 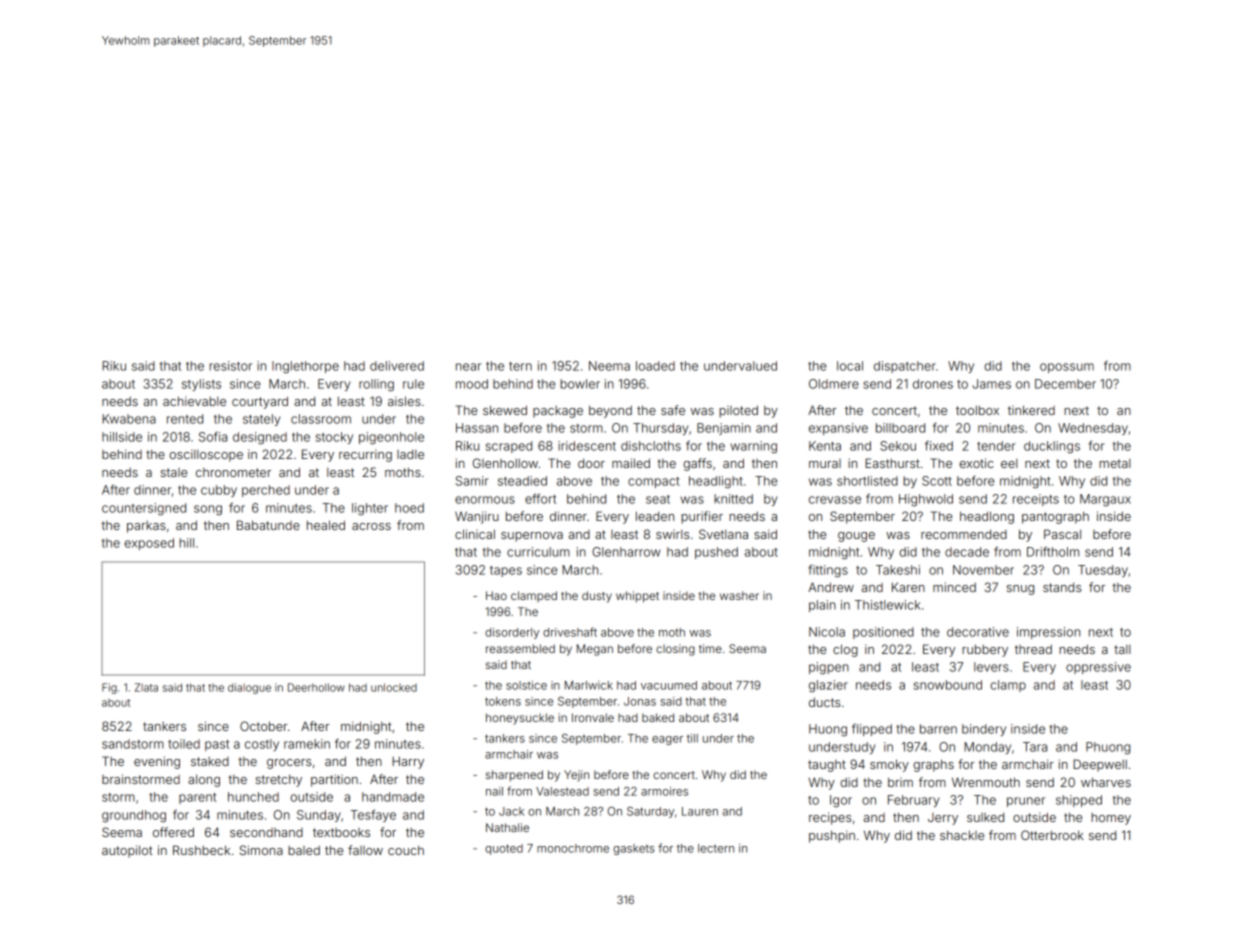 I want to click on designed, so click(x=260, y=438).
